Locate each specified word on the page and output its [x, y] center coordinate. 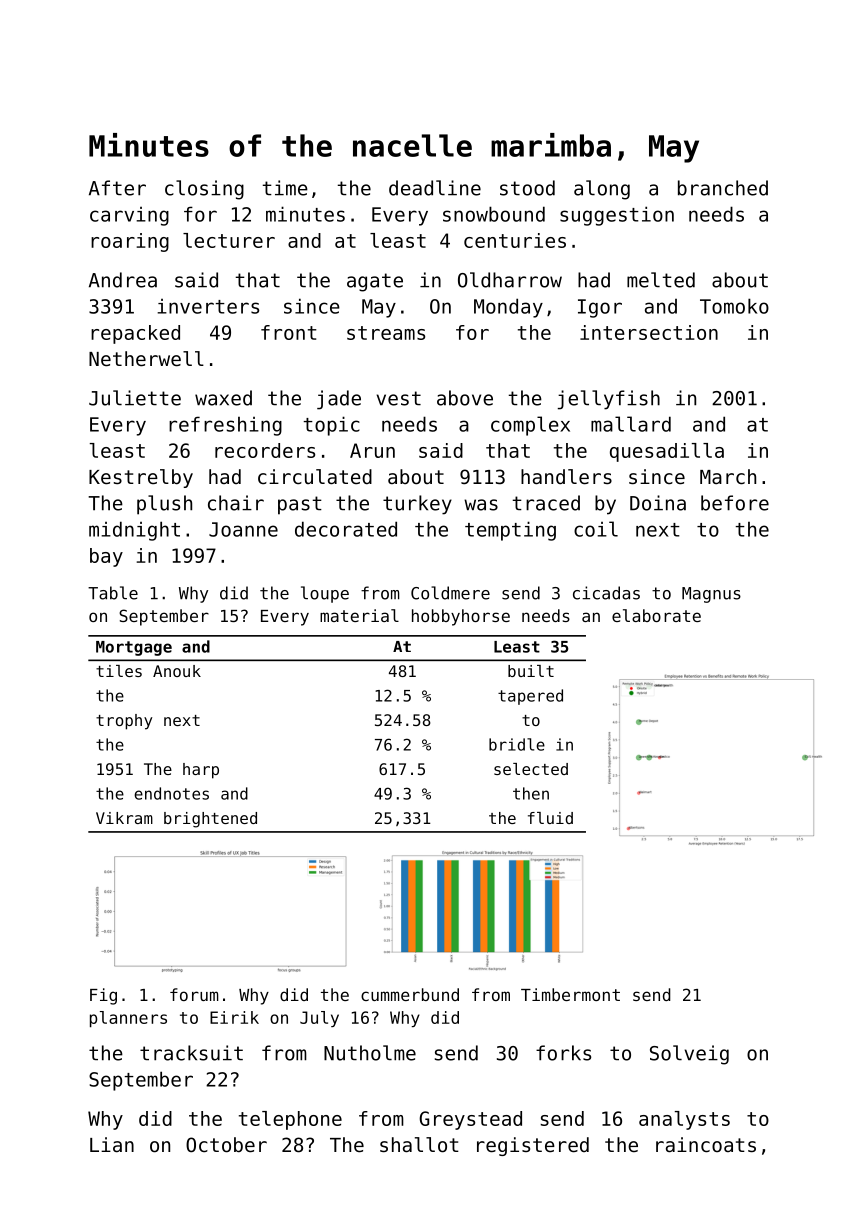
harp [201, 771]
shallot [419, 1145]
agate [375, 282]
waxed [223, 398]
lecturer [229, 240]
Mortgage [134, 648]
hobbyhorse [461, 617]
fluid [550, 818]
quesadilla [667, 452]
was [481, 505]
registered [533, 1146]
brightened [210, 820]
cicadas [606, 593]
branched [723, 188]
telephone [290, 1120]
